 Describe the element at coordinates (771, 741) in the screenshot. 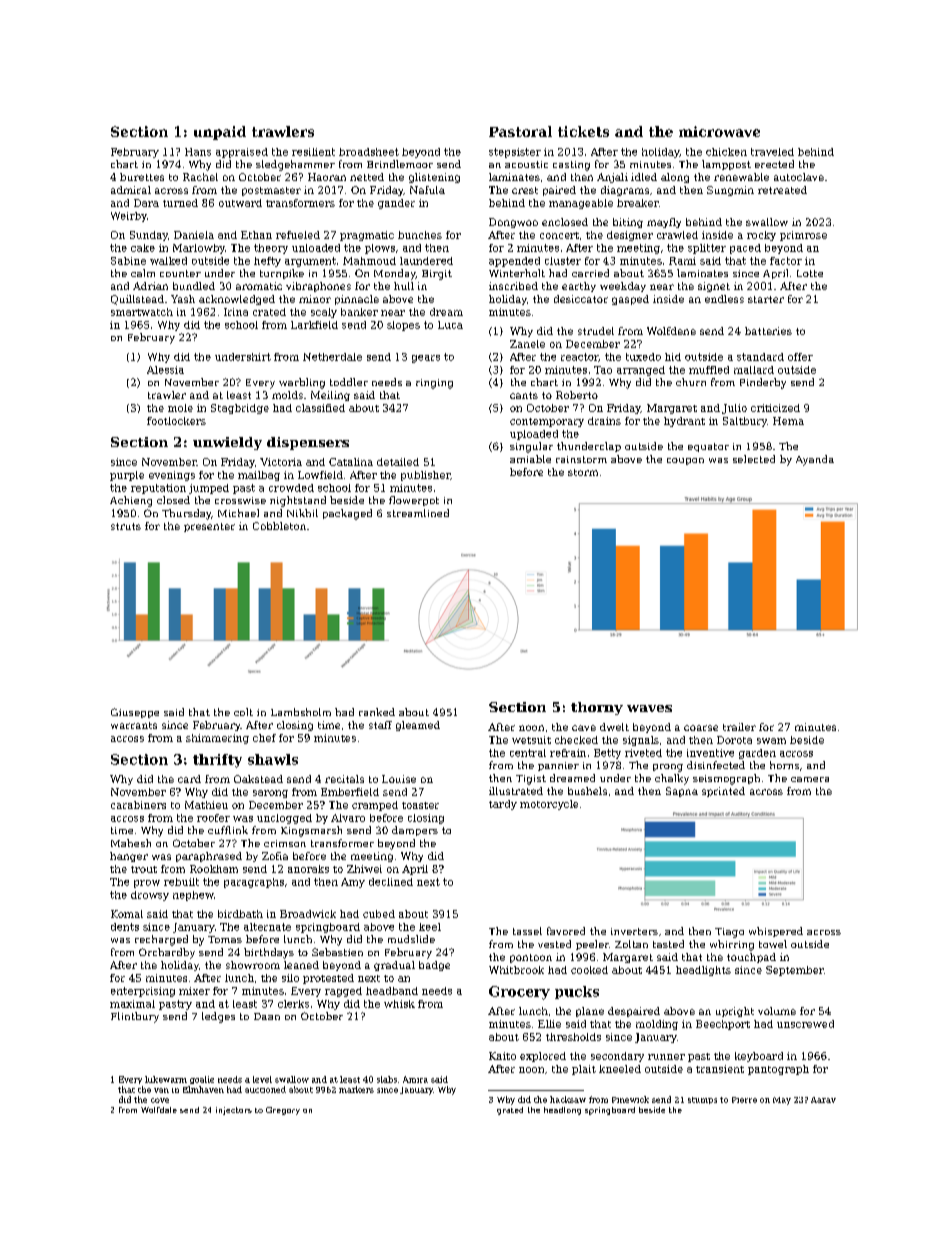

I see `swam` at that location.
